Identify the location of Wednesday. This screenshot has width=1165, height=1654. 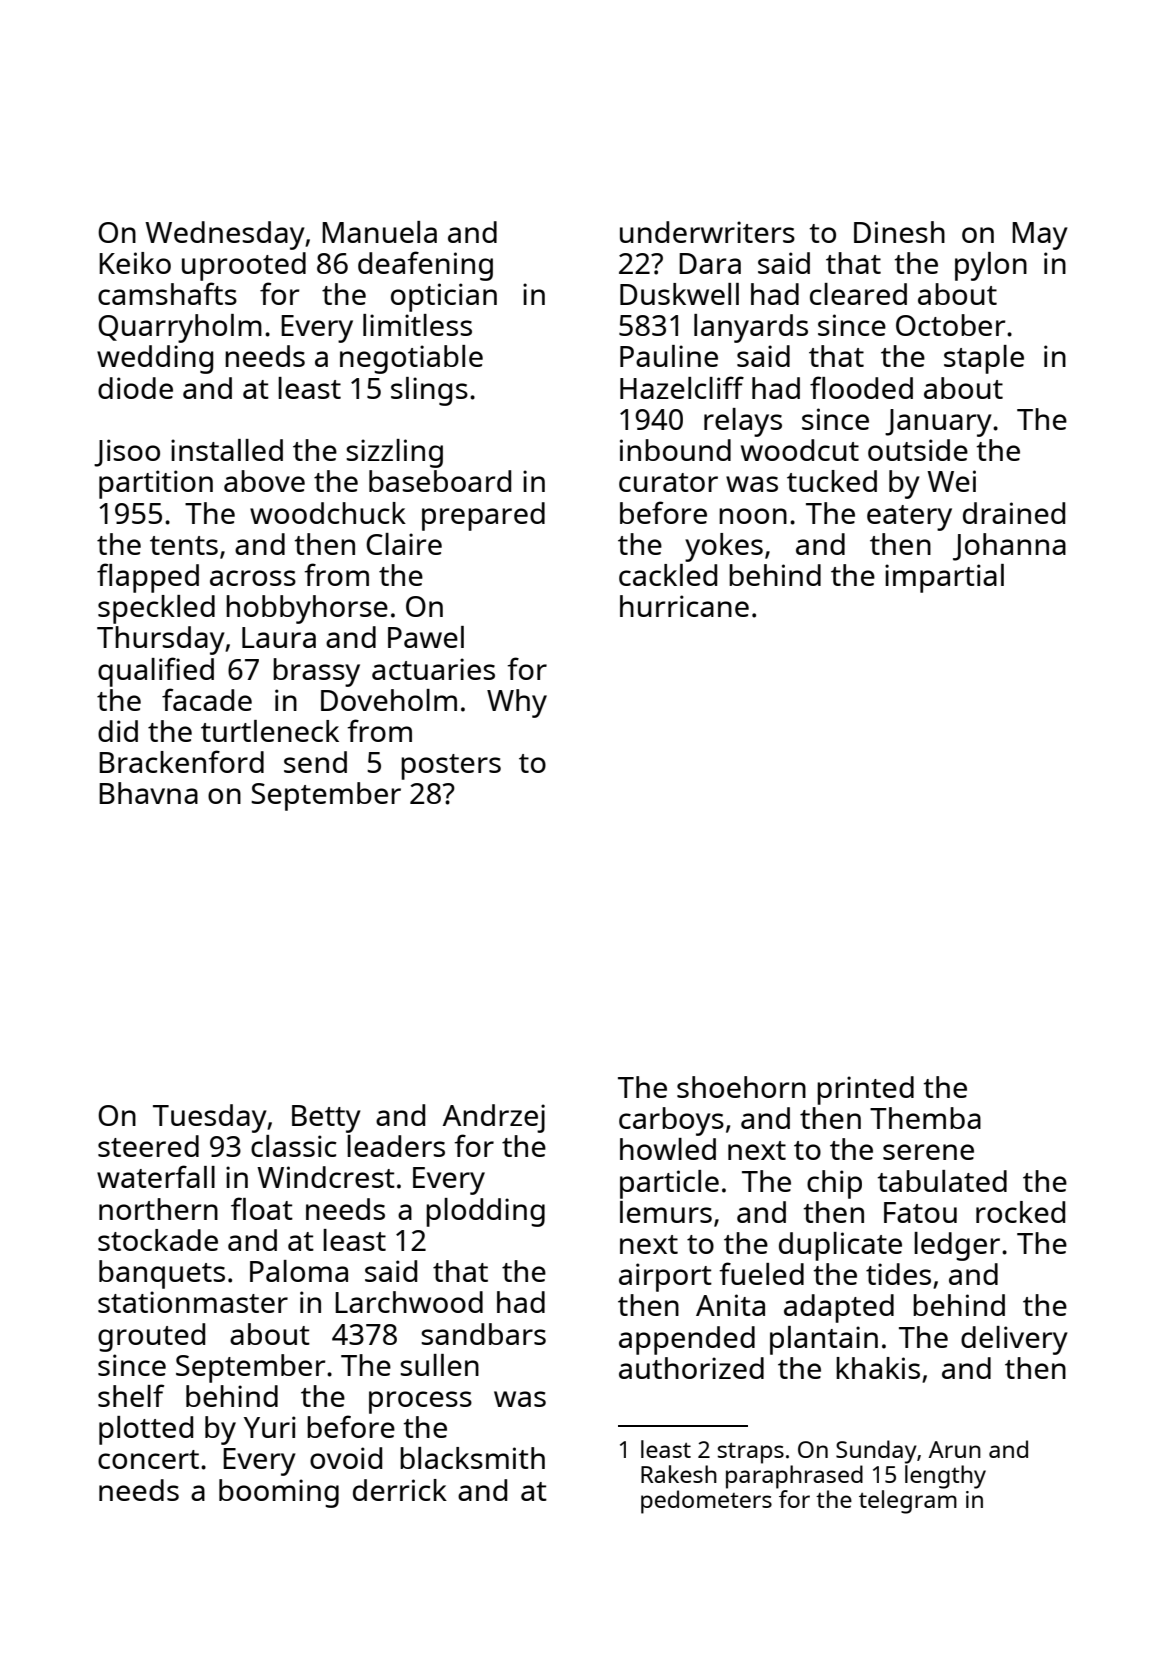
(225, 235).
